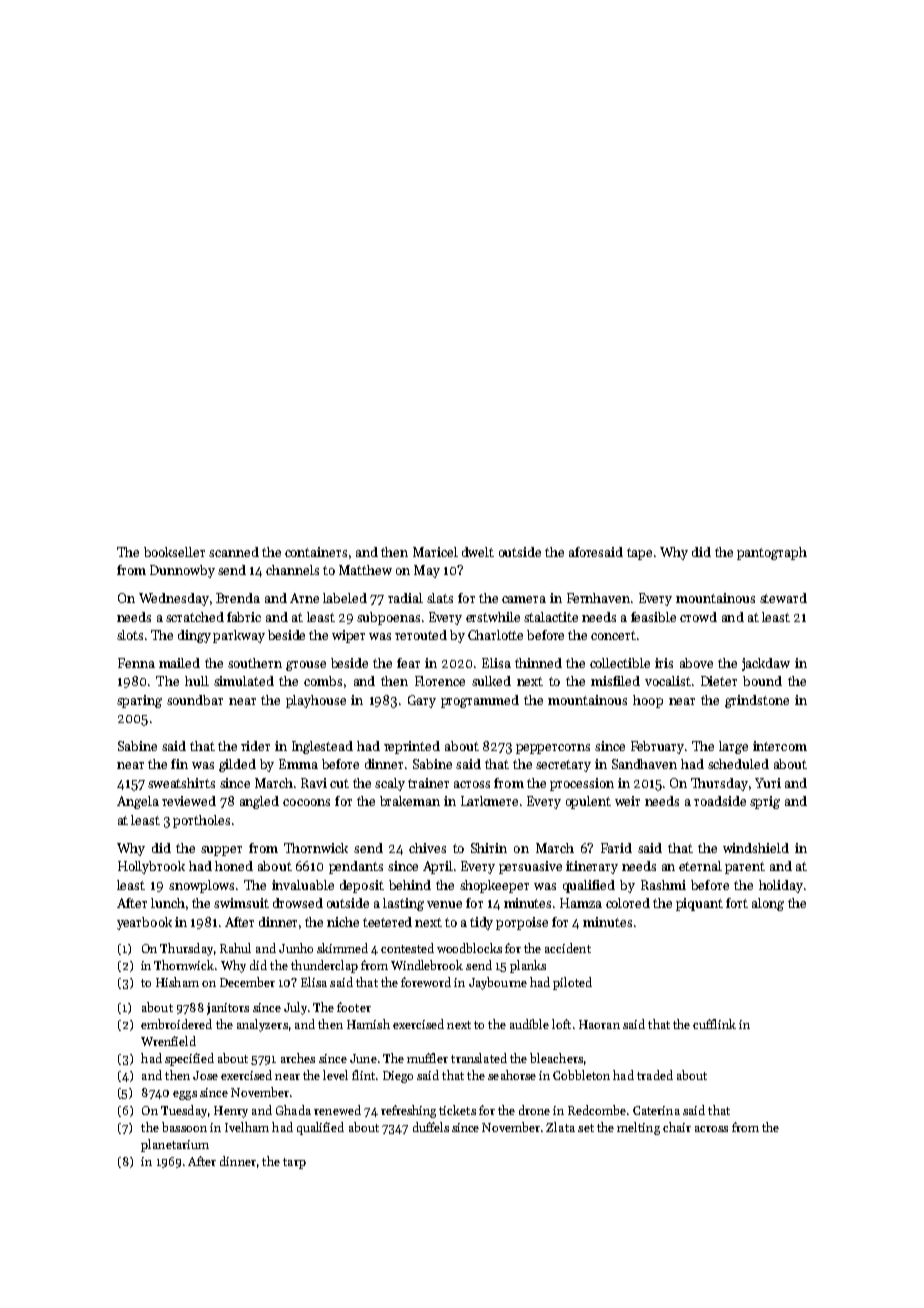 Image resolution: width=924 pixels, height=1308 pixels. Describe the element at coordinates (184, 1127) in the image. I see `bassoon` at that location.
